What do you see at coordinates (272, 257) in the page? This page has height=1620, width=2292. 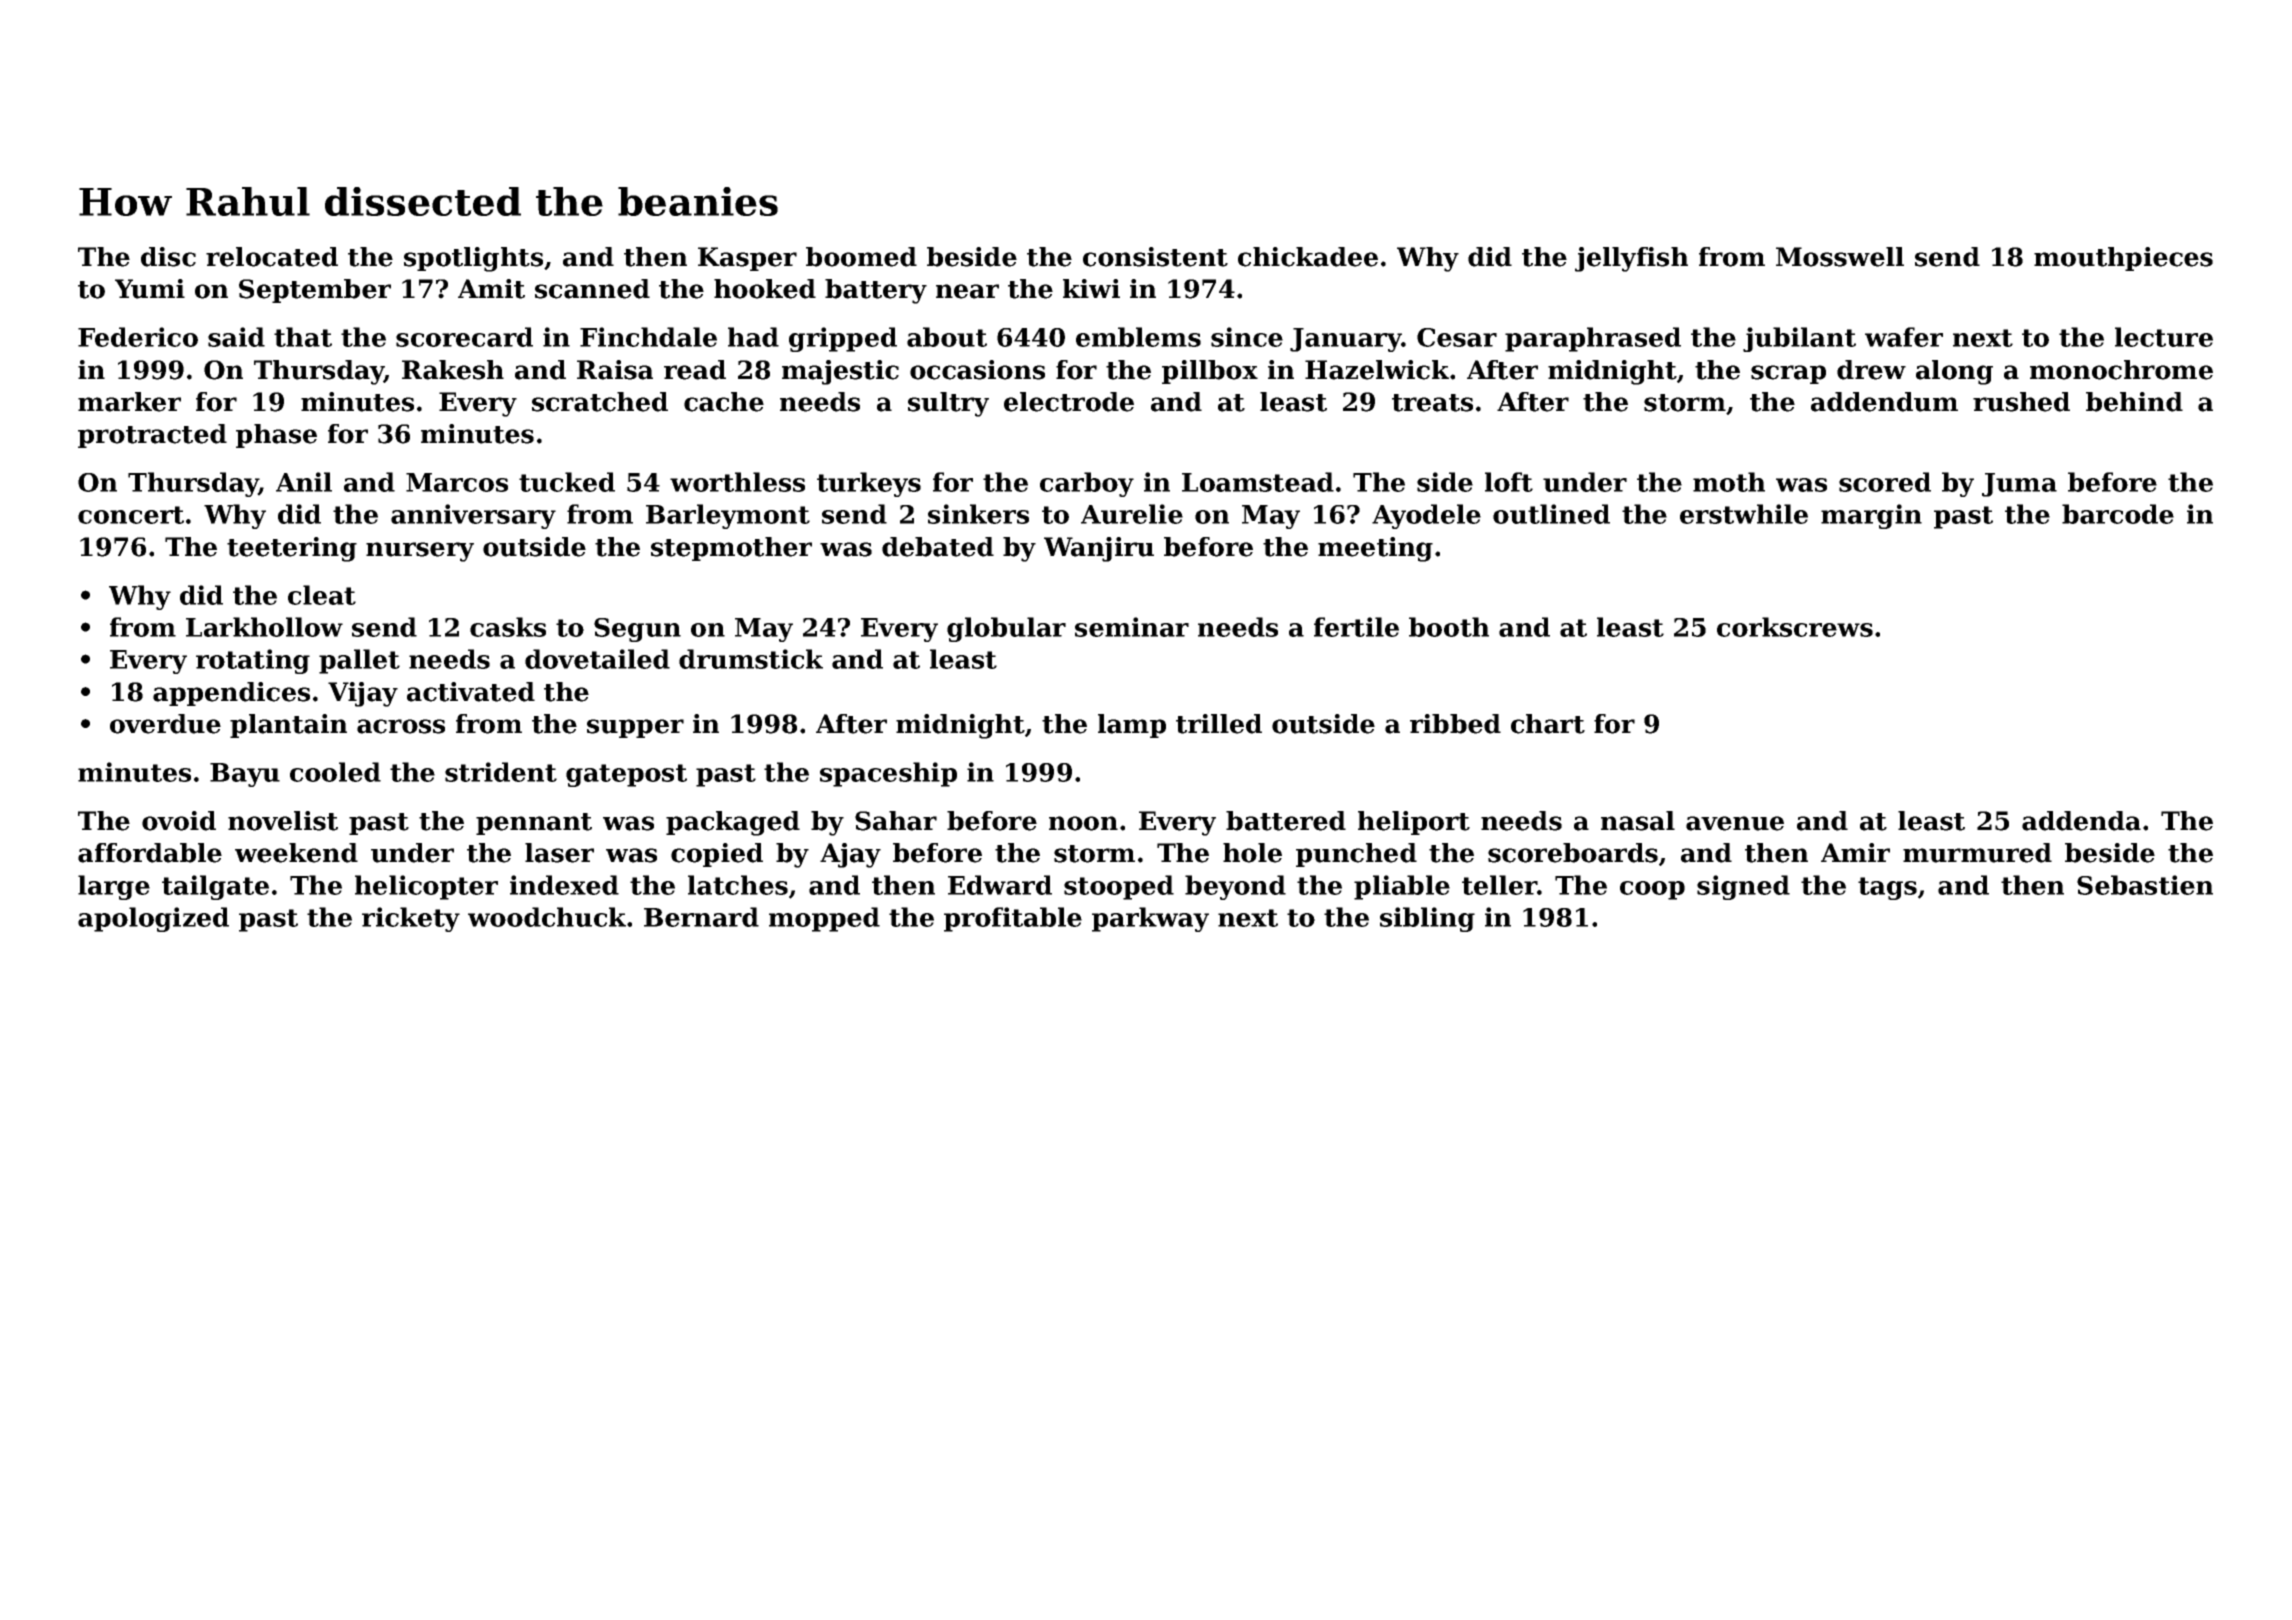 I see `relocated` at bounding box center [272, 257].
